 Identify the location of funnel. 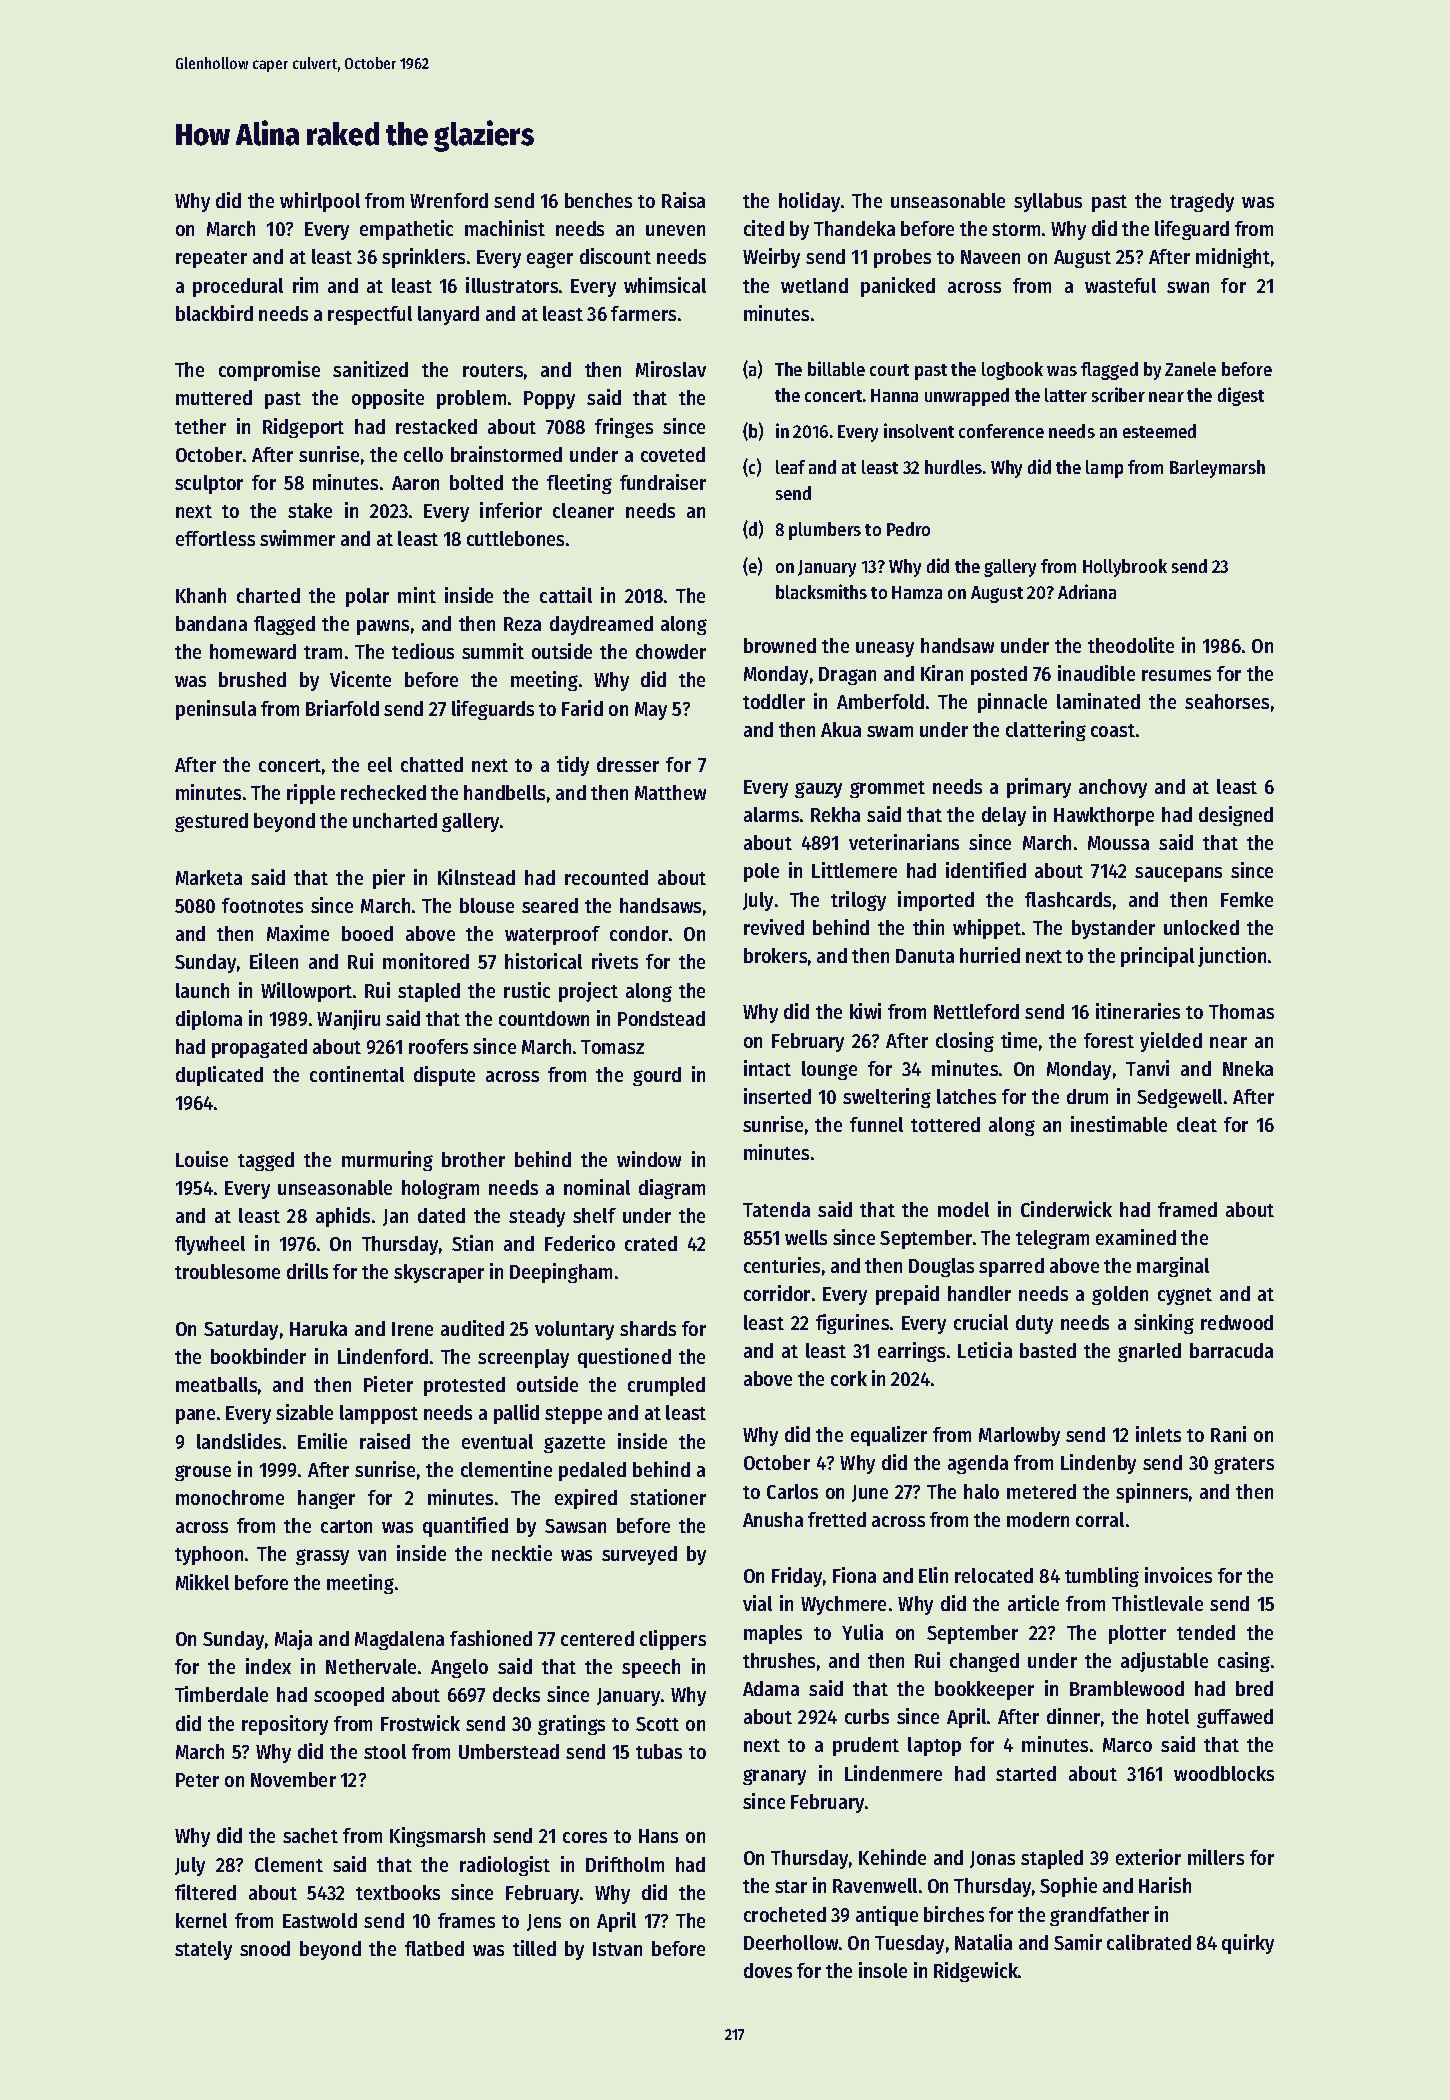
(876, 1124).
